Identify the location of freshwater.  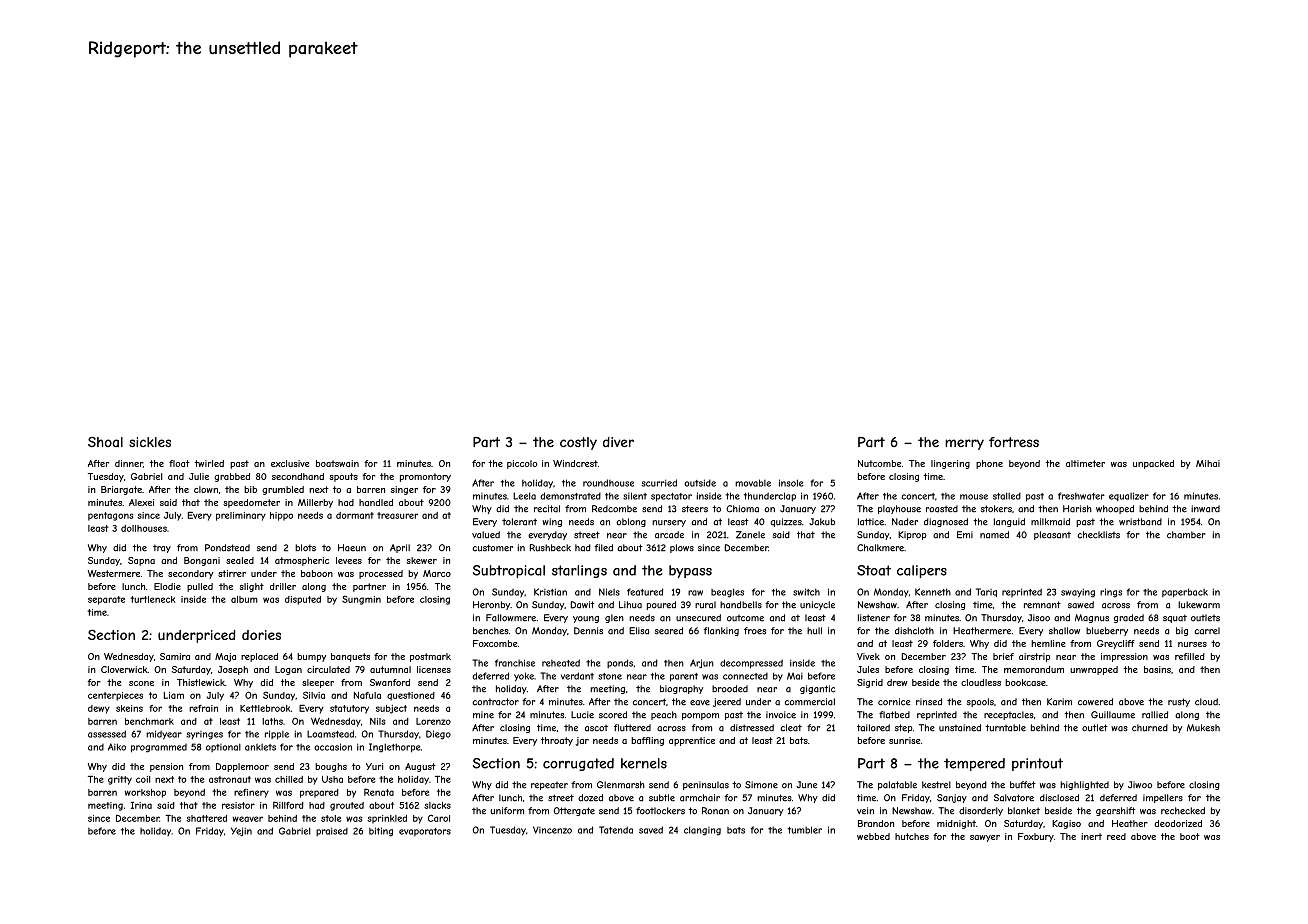
(1081, 496).
